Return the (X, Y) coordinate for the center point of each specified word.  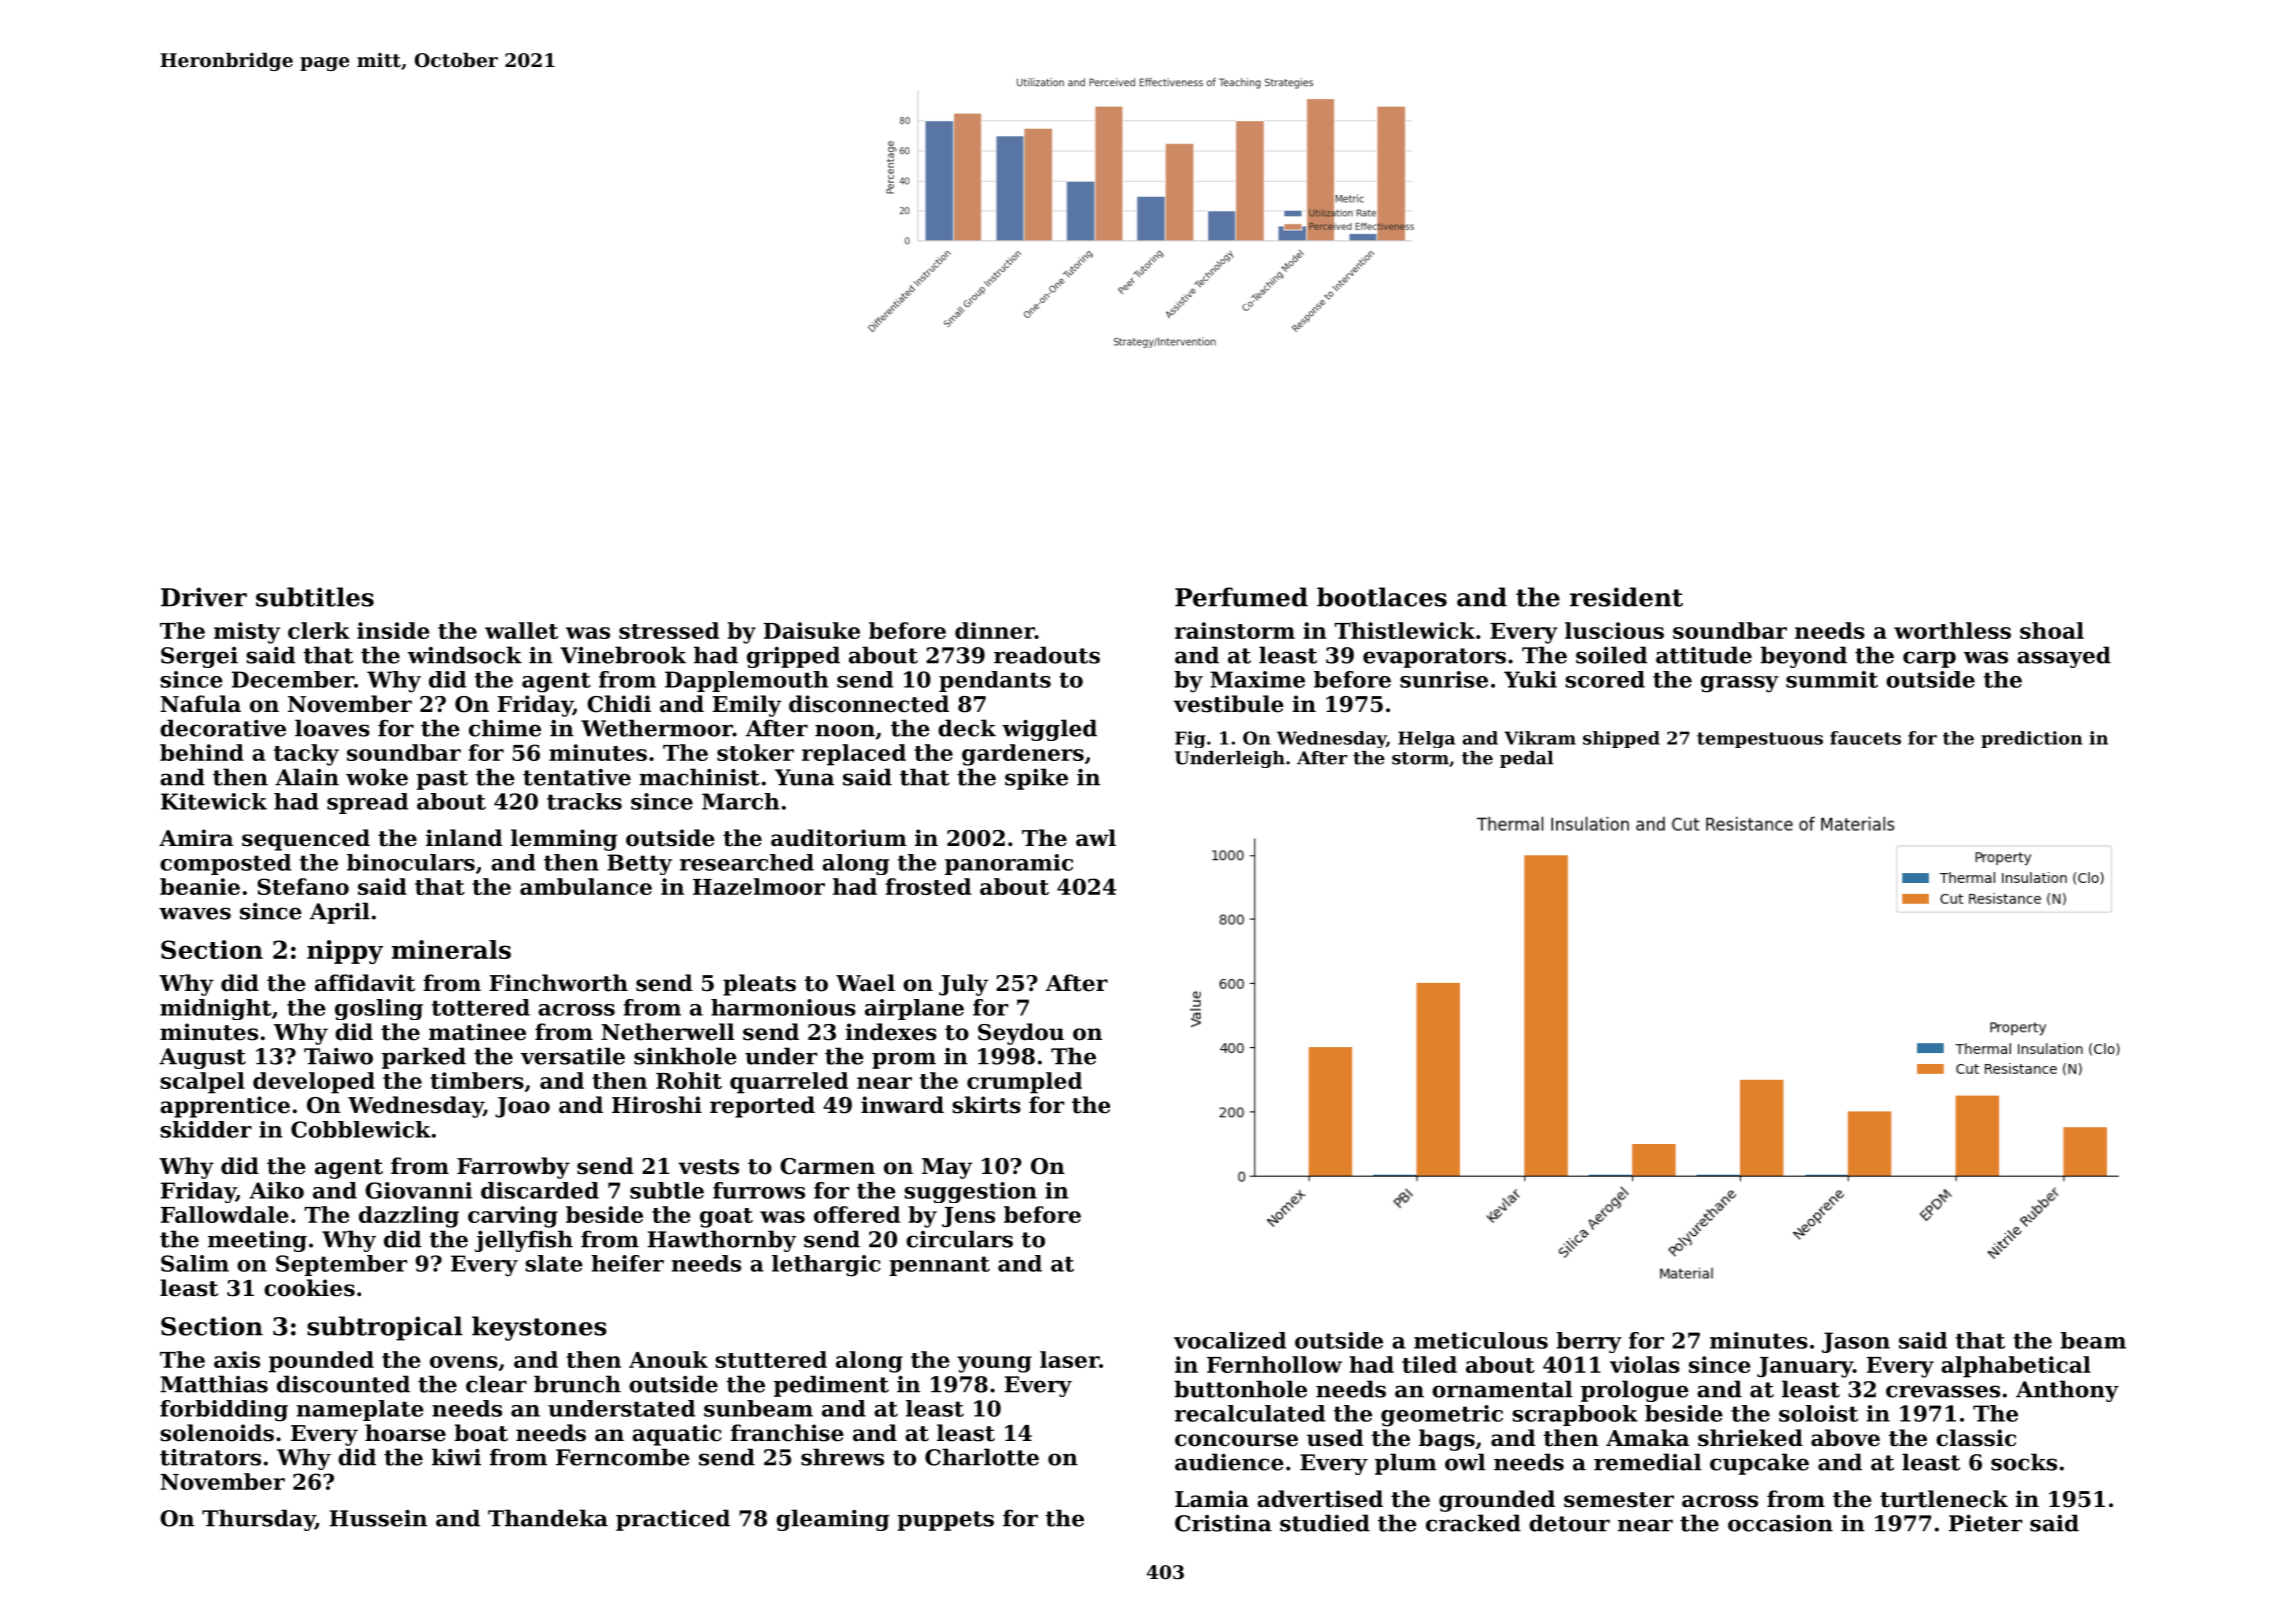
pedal (1526, 759)
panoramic (1009, 864)
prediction (2031, 739)
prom (904, 1060)
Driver (204, 597)
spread (367, 803)
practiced (673, 1520)
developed (314, 1083)
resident (1626, 597)
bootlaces (1382, 597)
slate (554, 1263)
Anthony (2067, 1391)
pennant (939, 1266)
